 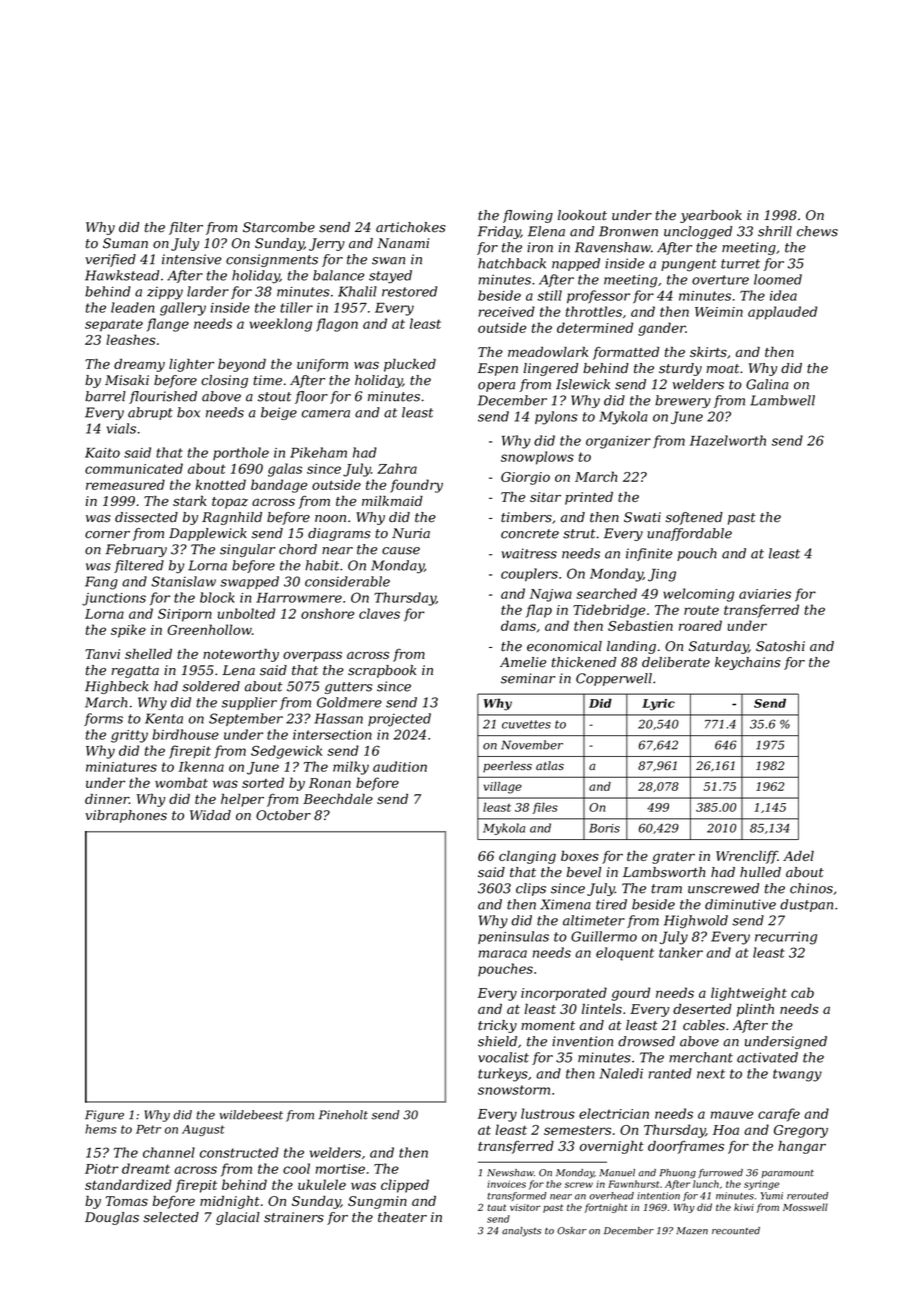 I want to click on seminar, so click(x=528, y=678).
